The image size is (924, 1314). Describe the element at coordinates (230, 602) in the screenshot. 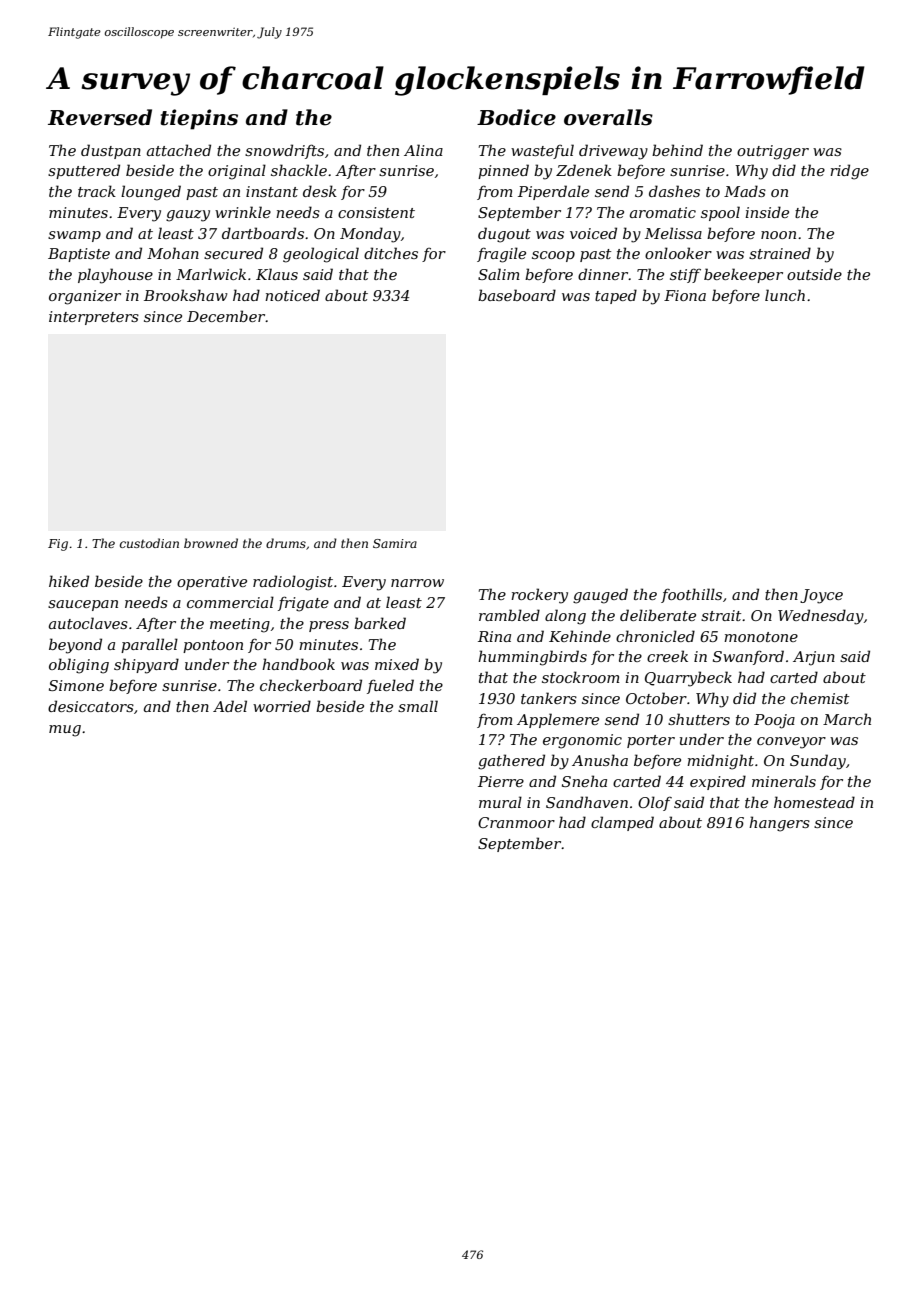

I see `commercial` at that location.
